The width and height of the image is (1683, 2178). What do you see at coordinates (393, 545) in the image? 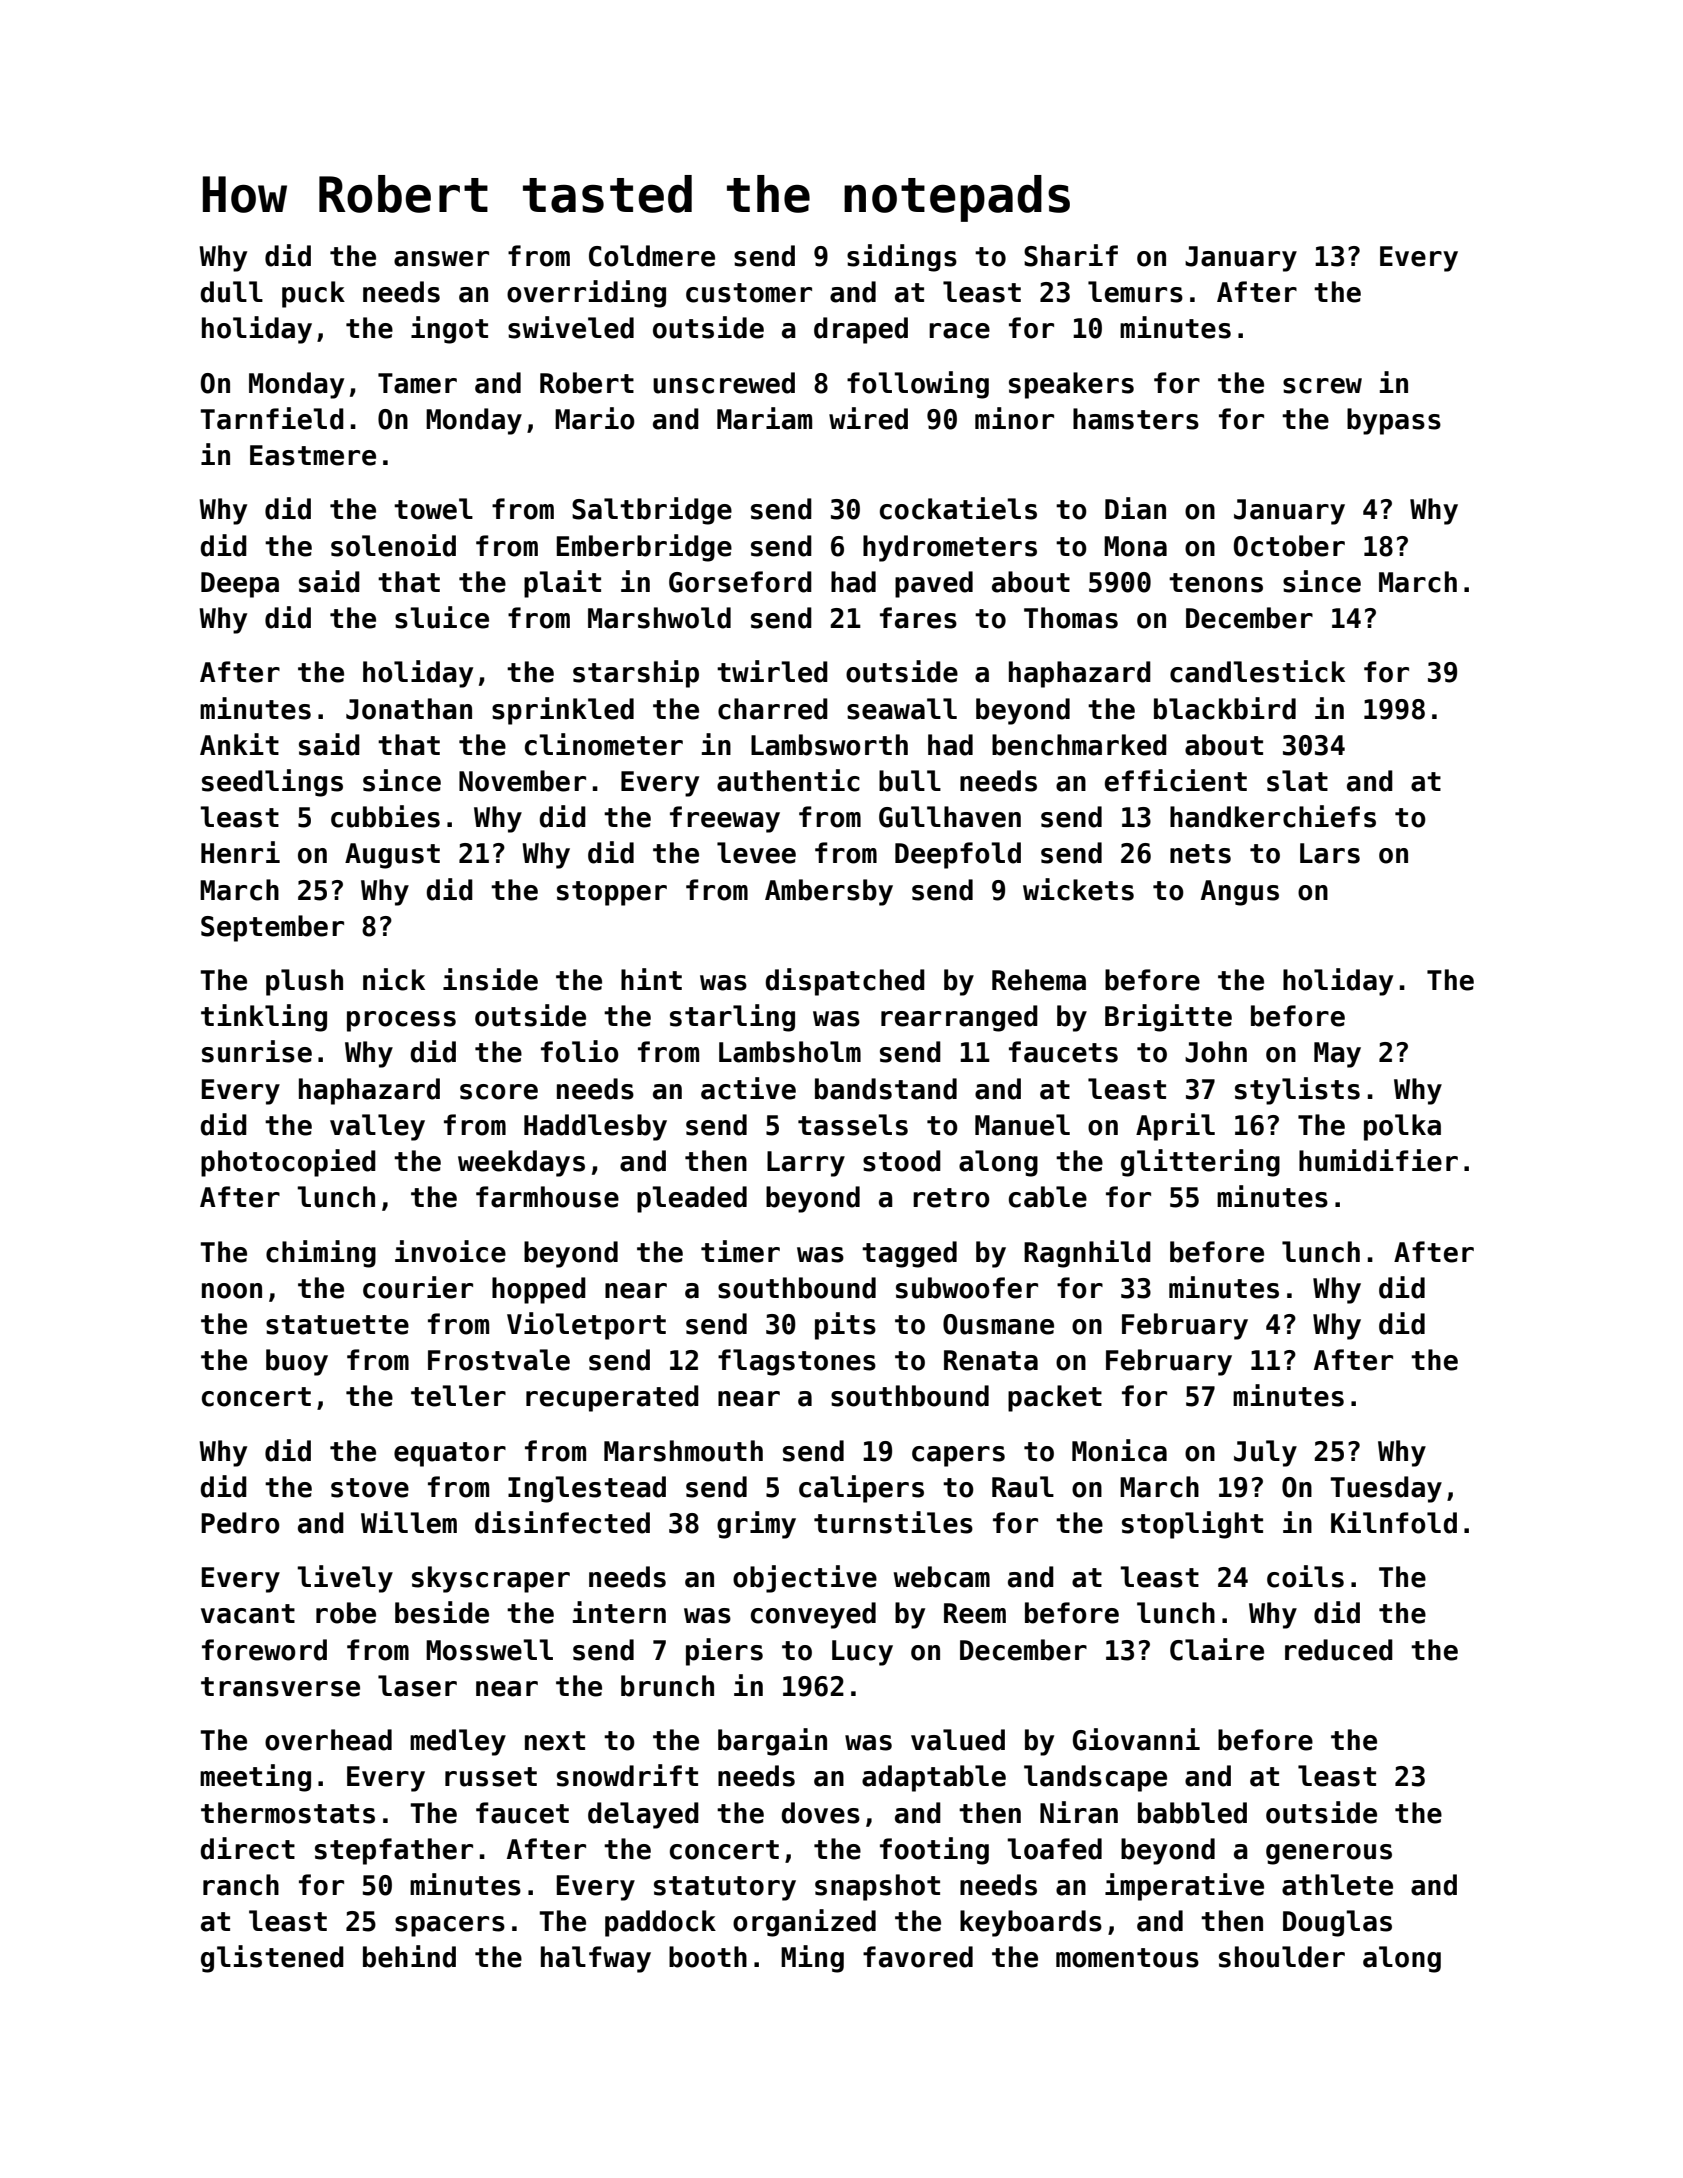
I see `solenoid` at bounding box center [393, 545].
